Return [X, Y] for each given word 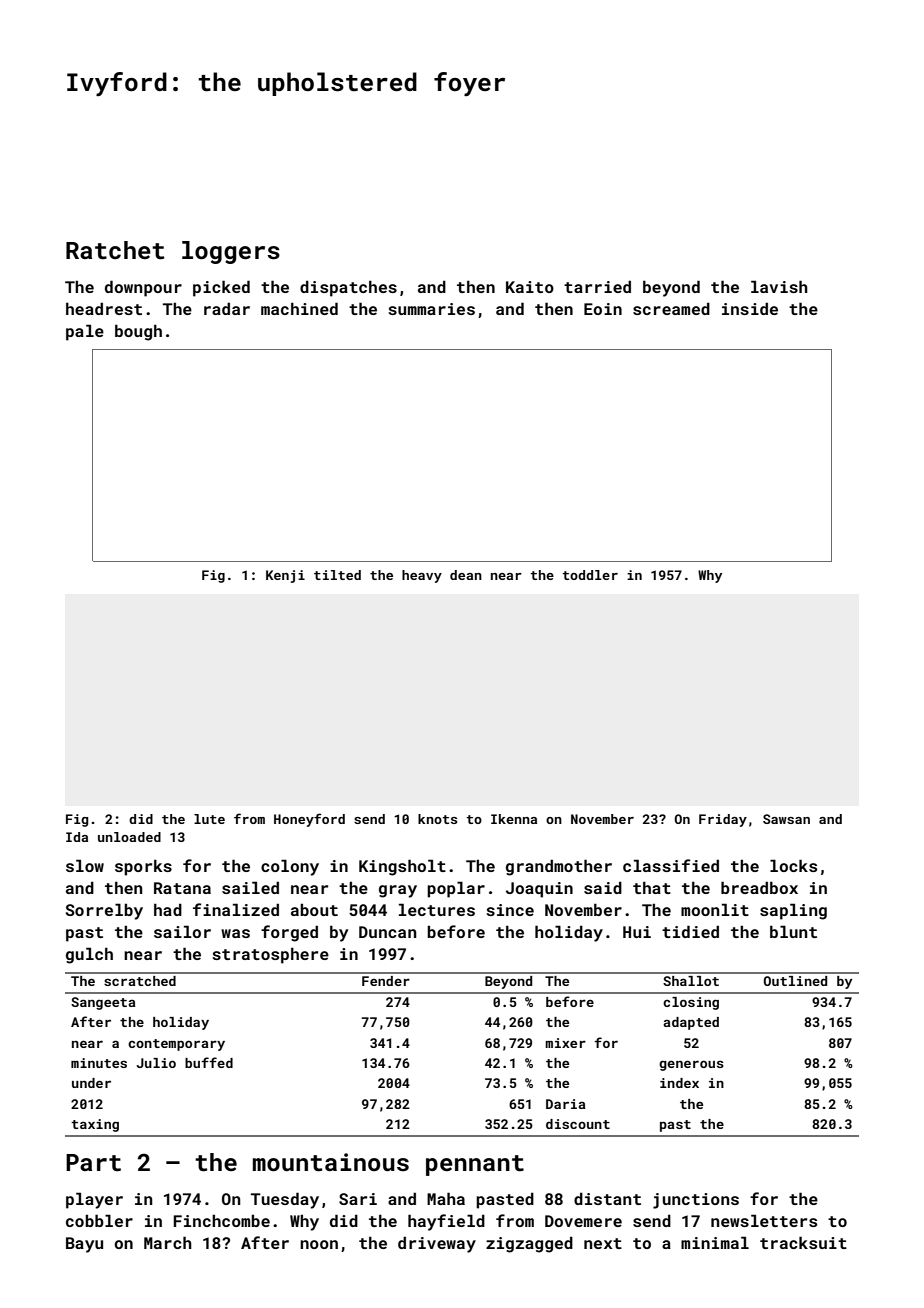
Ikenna [514, 819]
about [314, 910]
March [168, 1242]
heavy [422, 576]
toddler [590, 575]
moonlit [715, 909]
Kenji [285, 576]
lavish [779, 286]
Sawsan [786, 819]
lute [209, 819]
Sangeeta [103, 1003]
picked [221, 288]
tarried [597, 286]
